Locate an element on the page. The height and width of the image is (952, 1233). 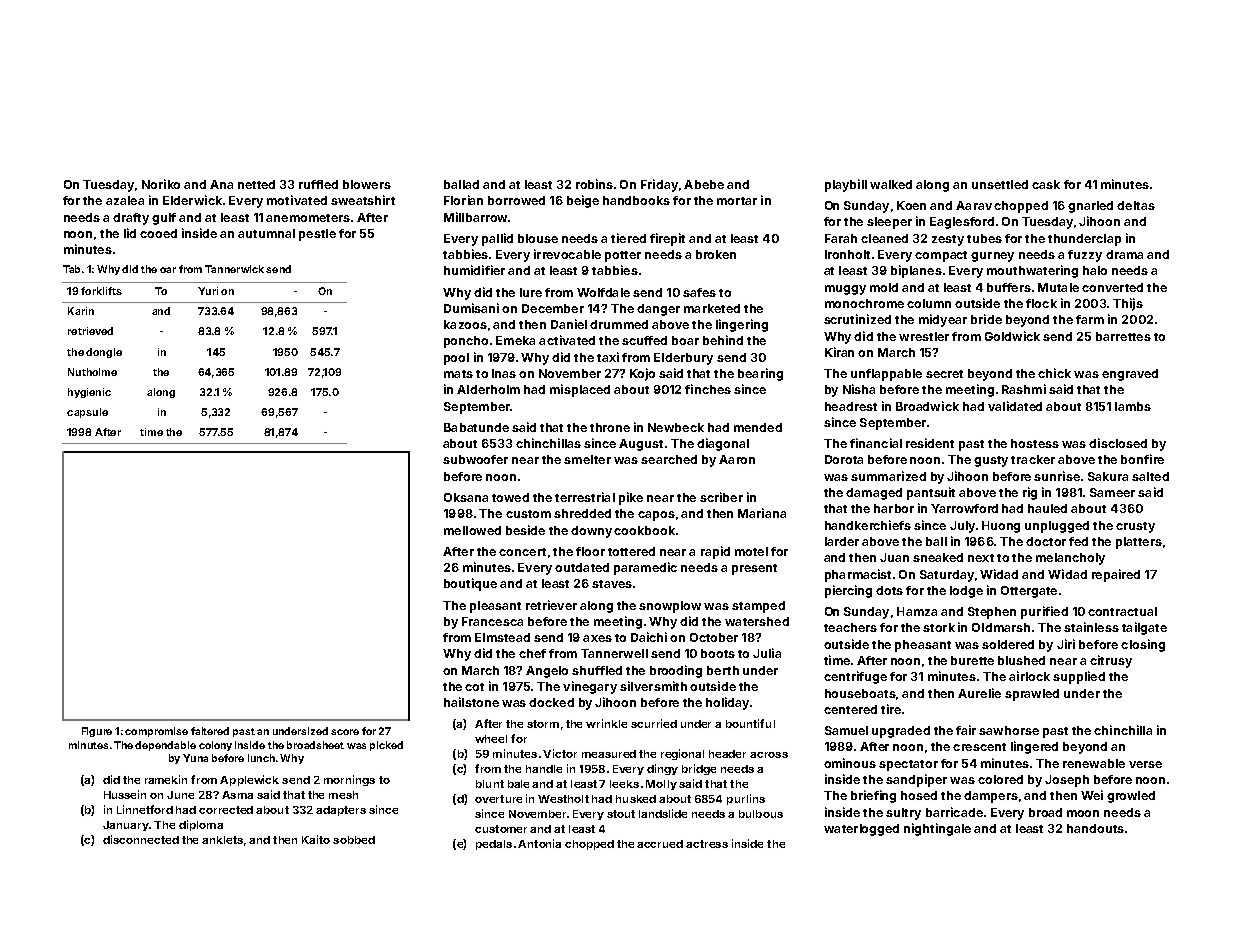
mended is located at coordinates (758, 427).
